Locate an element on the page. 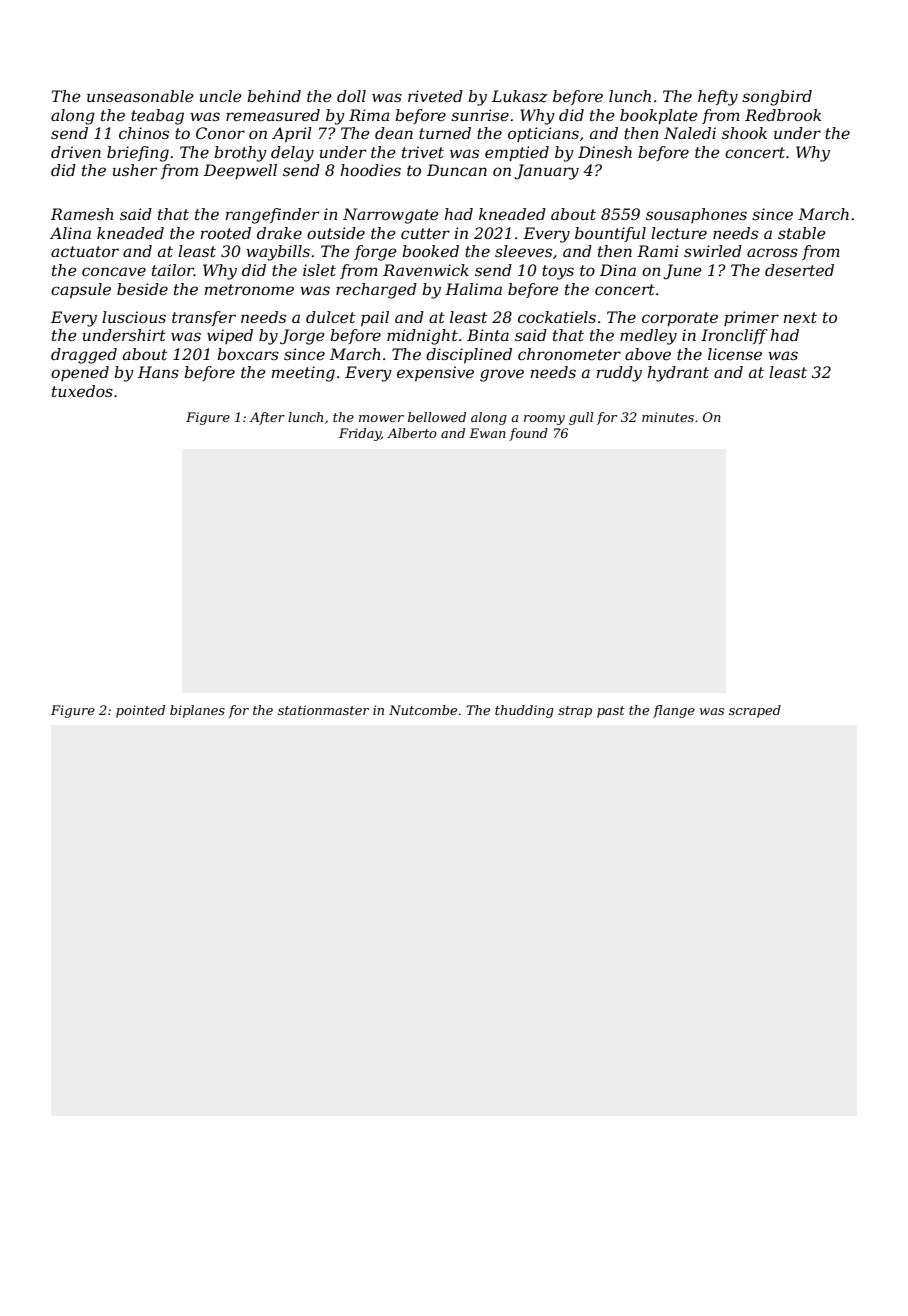 The image size is (908, 1316). minutes is located at coordinates (668, 417).
